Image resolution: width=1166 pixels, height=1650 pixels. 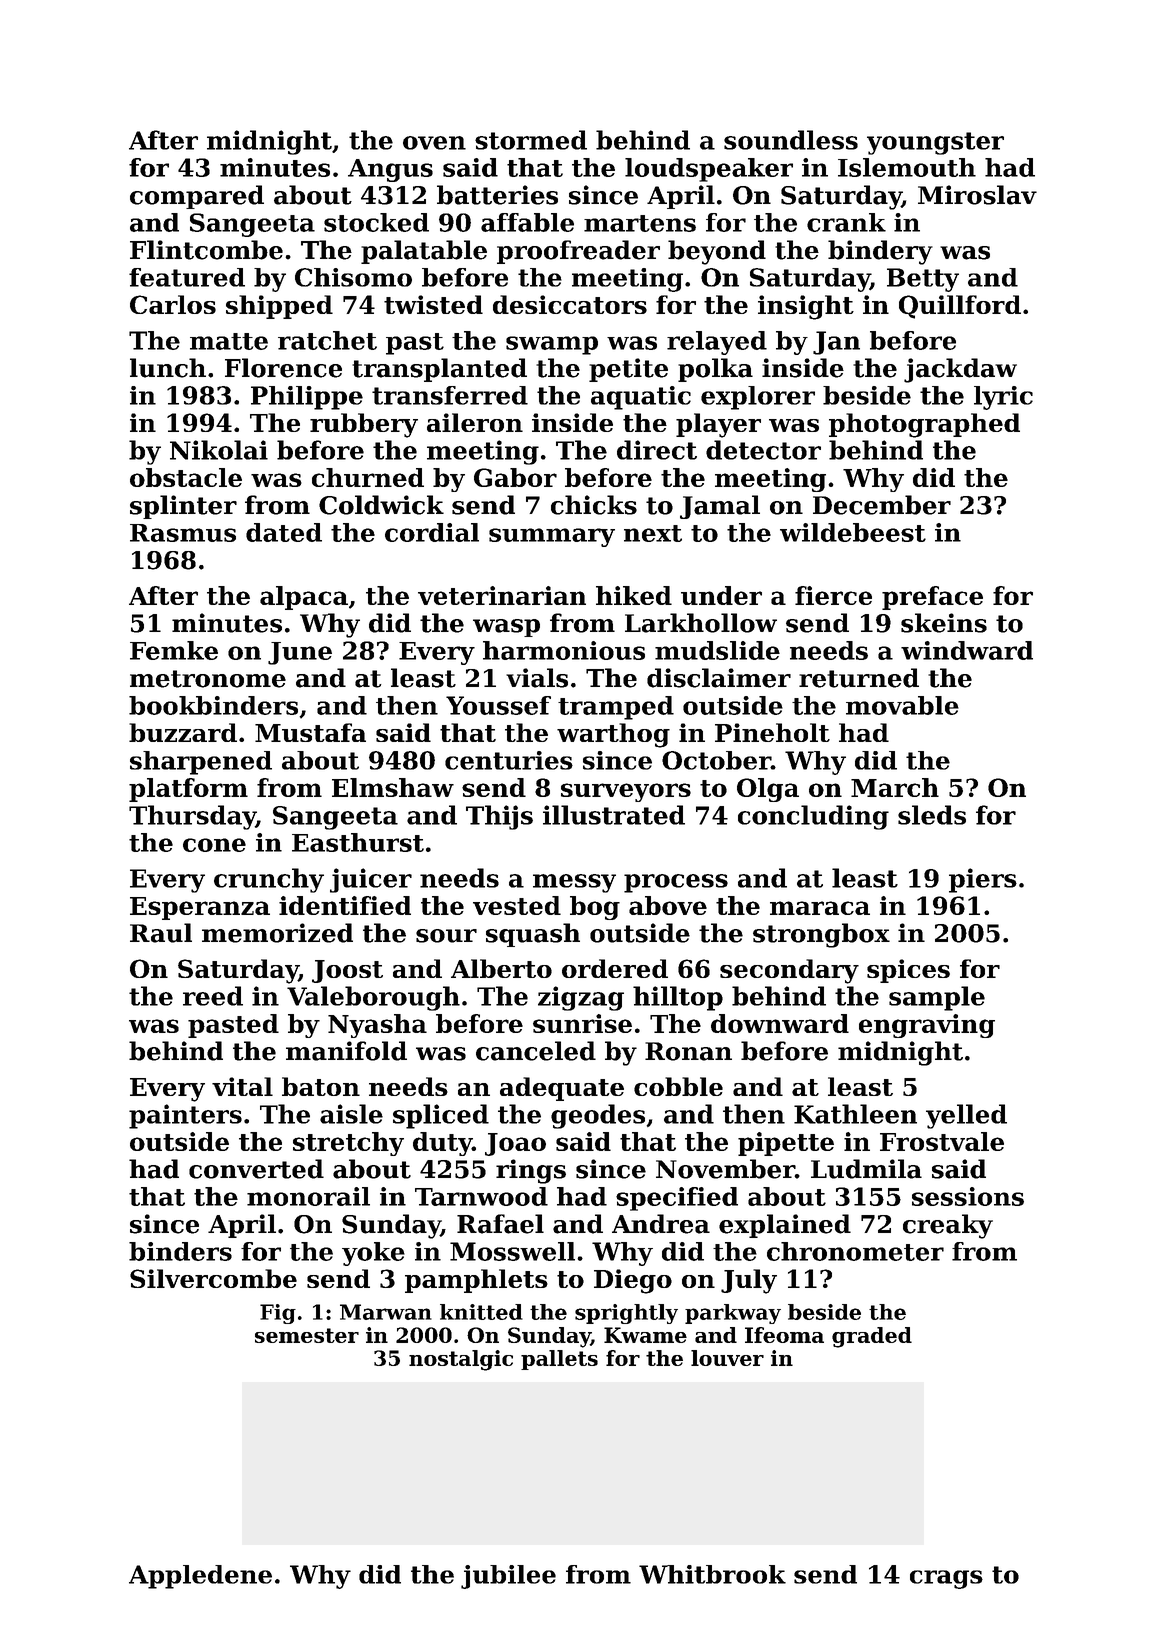 I want to click on Gabor, so click(x=515, y=477).
